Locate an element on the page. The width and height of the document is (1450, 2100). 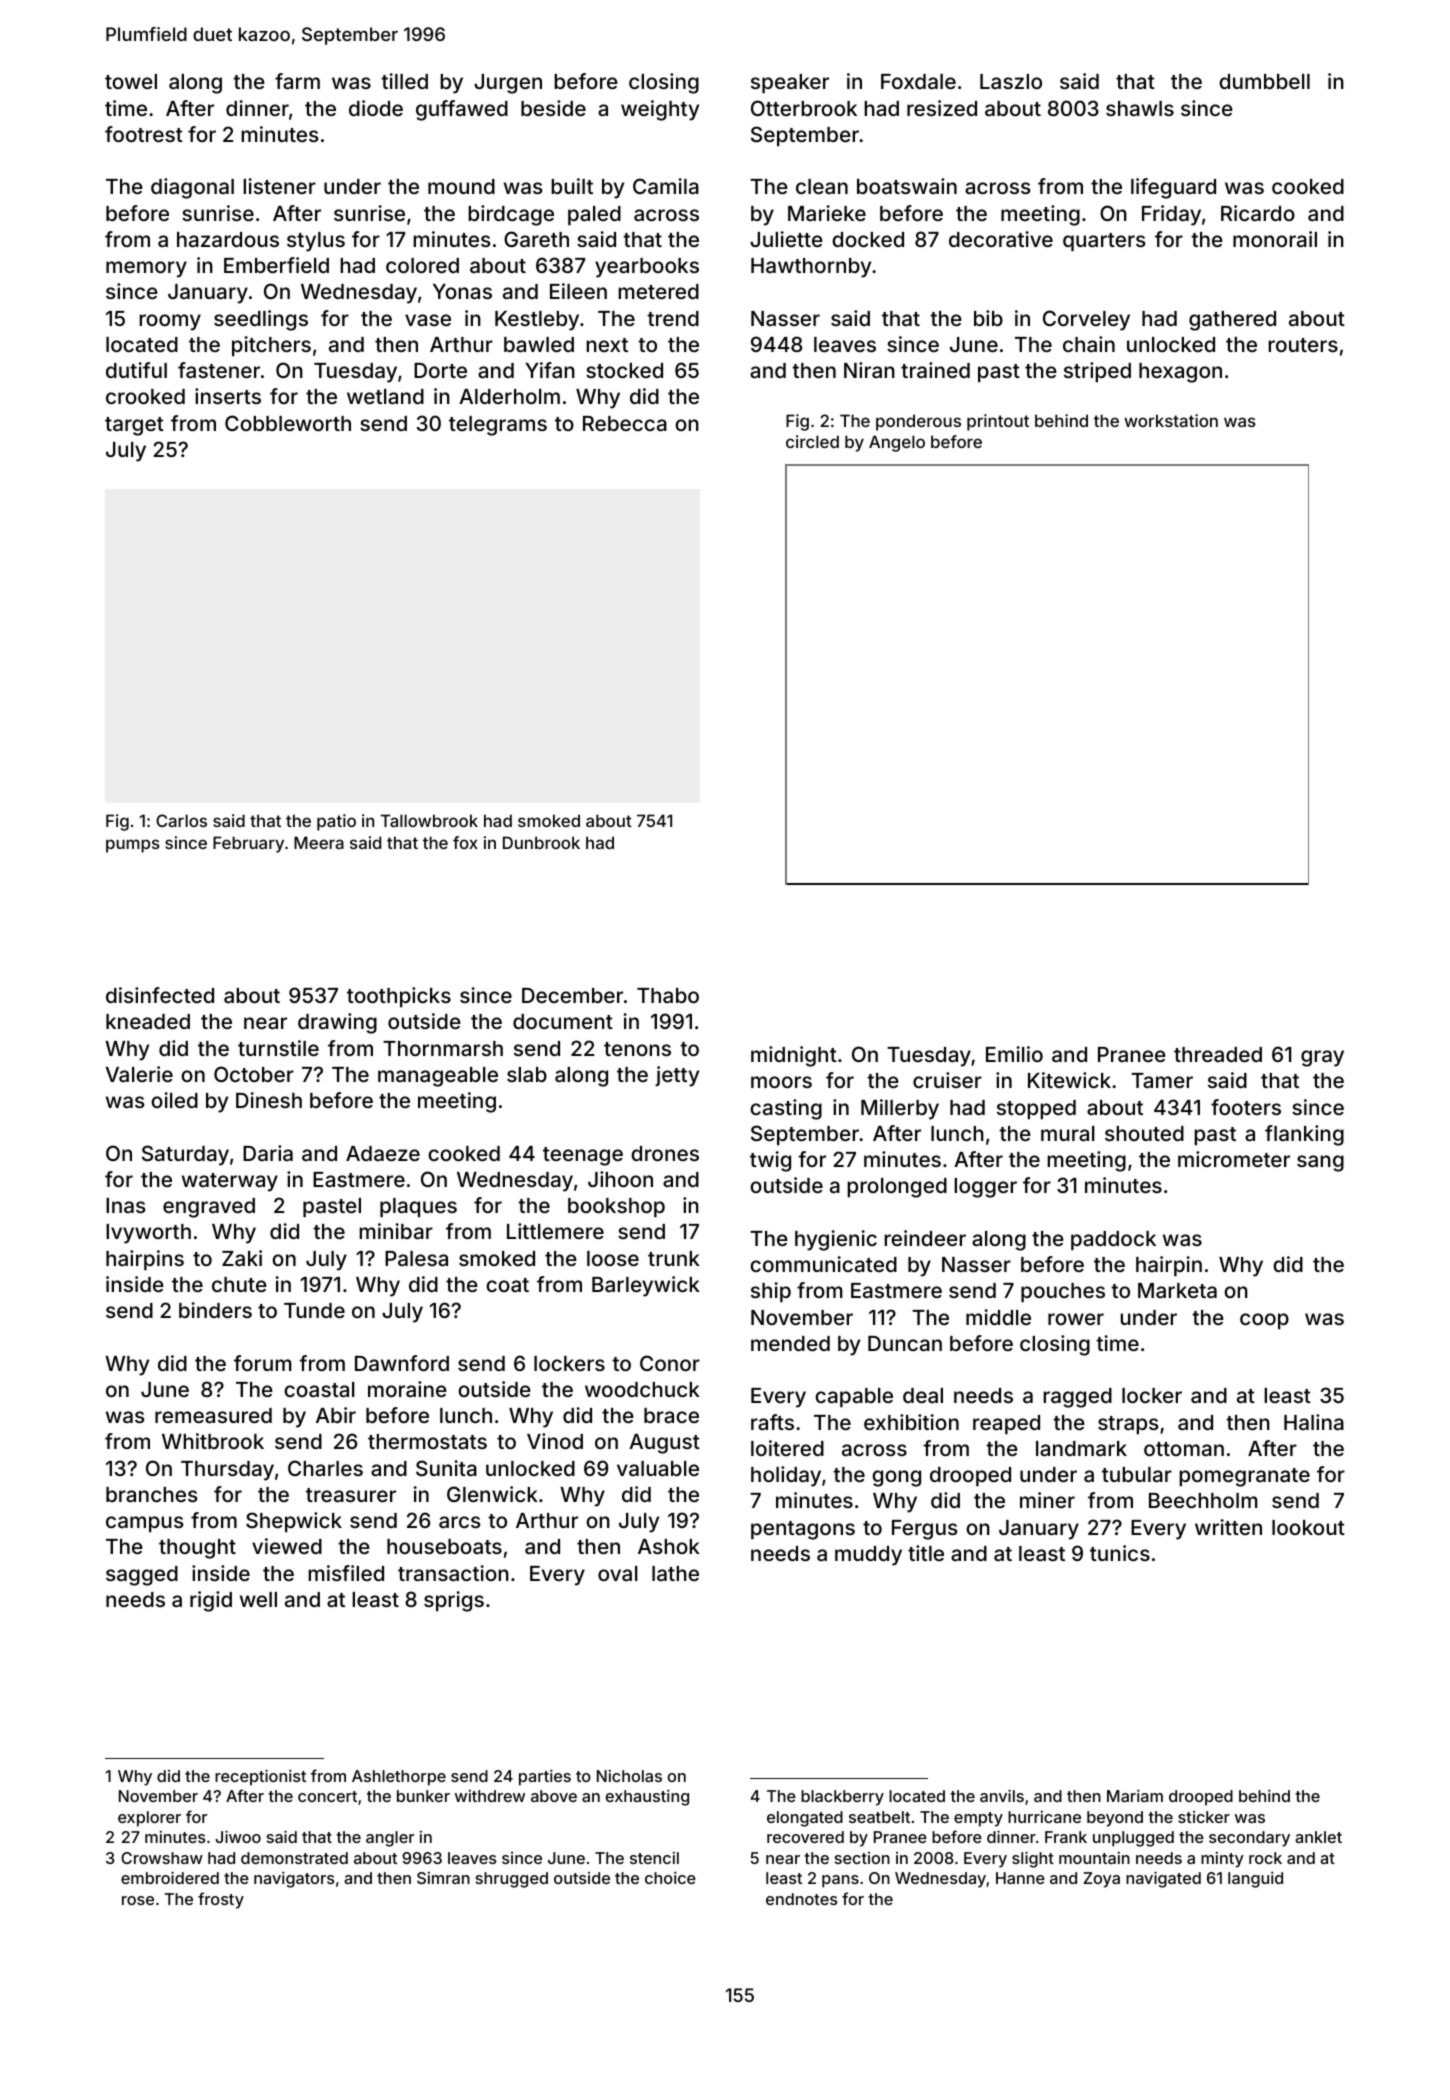
logger is located at coordinates (985, 1188).
